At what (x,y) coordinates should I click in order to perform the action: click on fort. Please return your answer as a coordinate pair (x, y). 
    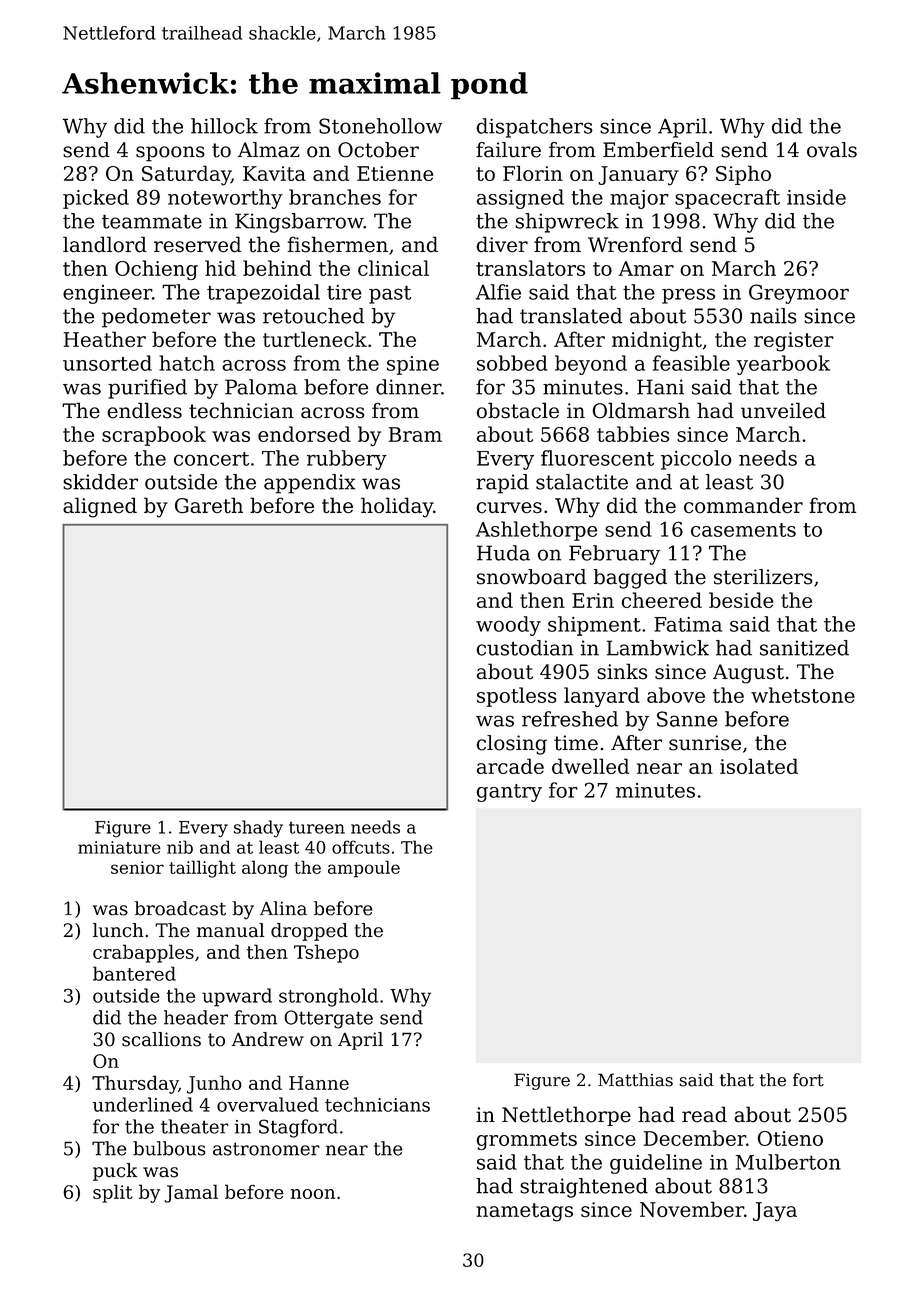
    Looking at the image, I should click on (808, 1080).
